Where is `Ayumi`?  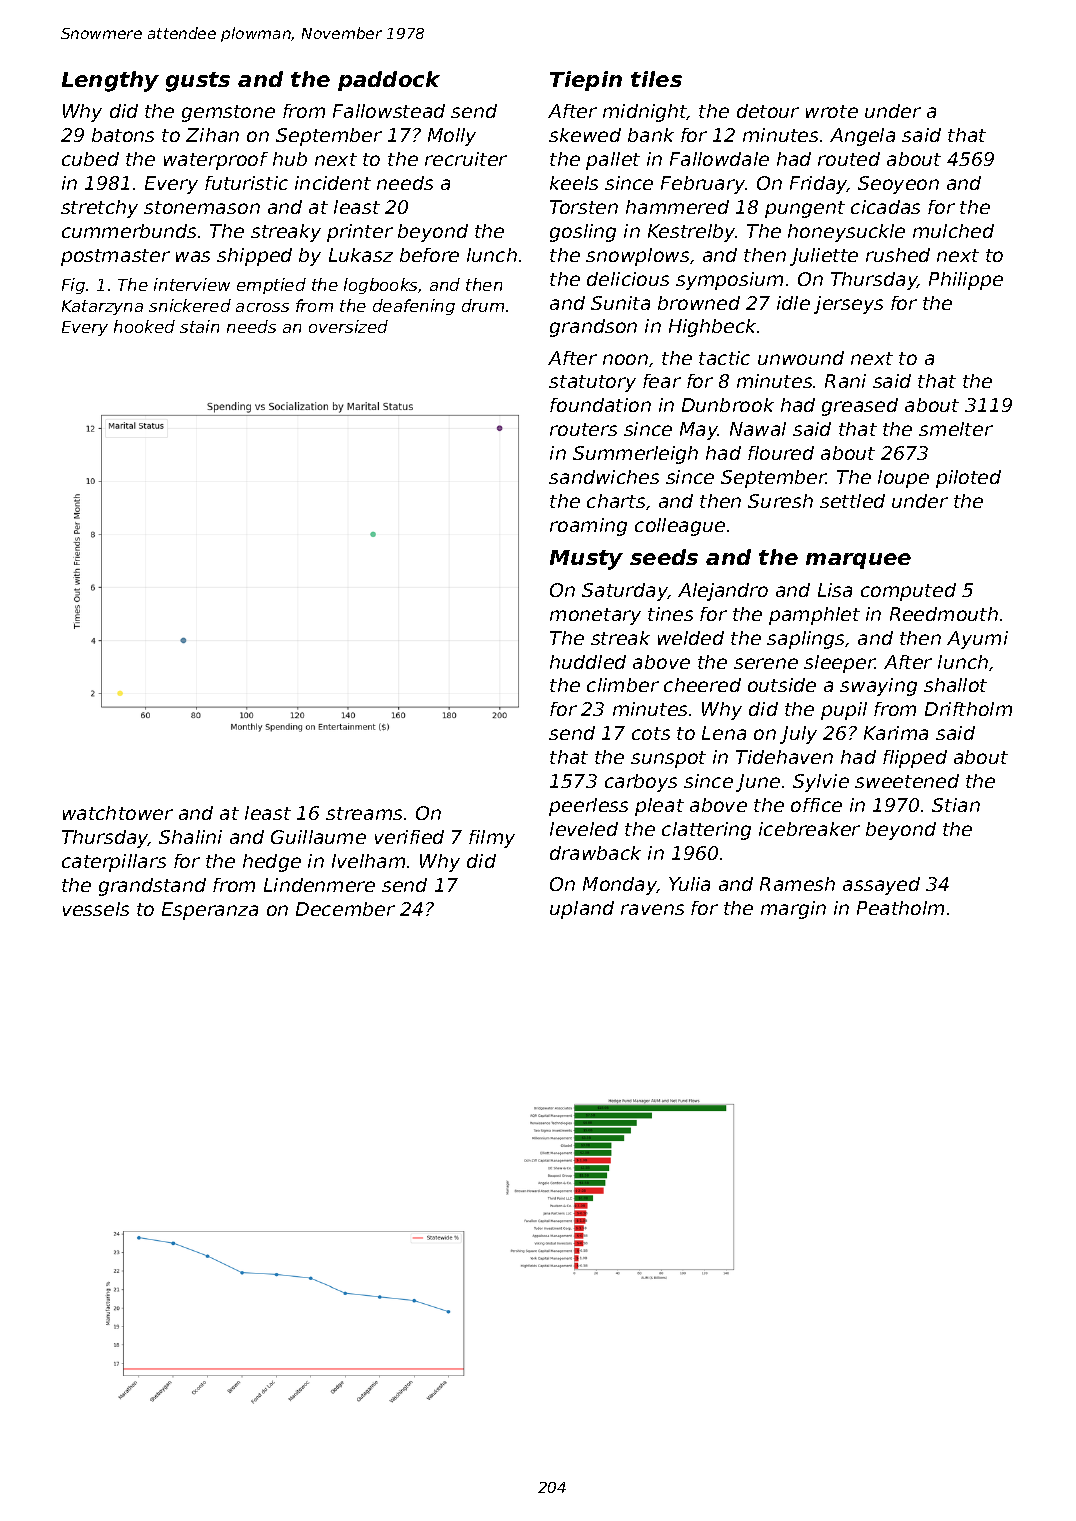
Ayumi is located at coordinates (977, 640).
